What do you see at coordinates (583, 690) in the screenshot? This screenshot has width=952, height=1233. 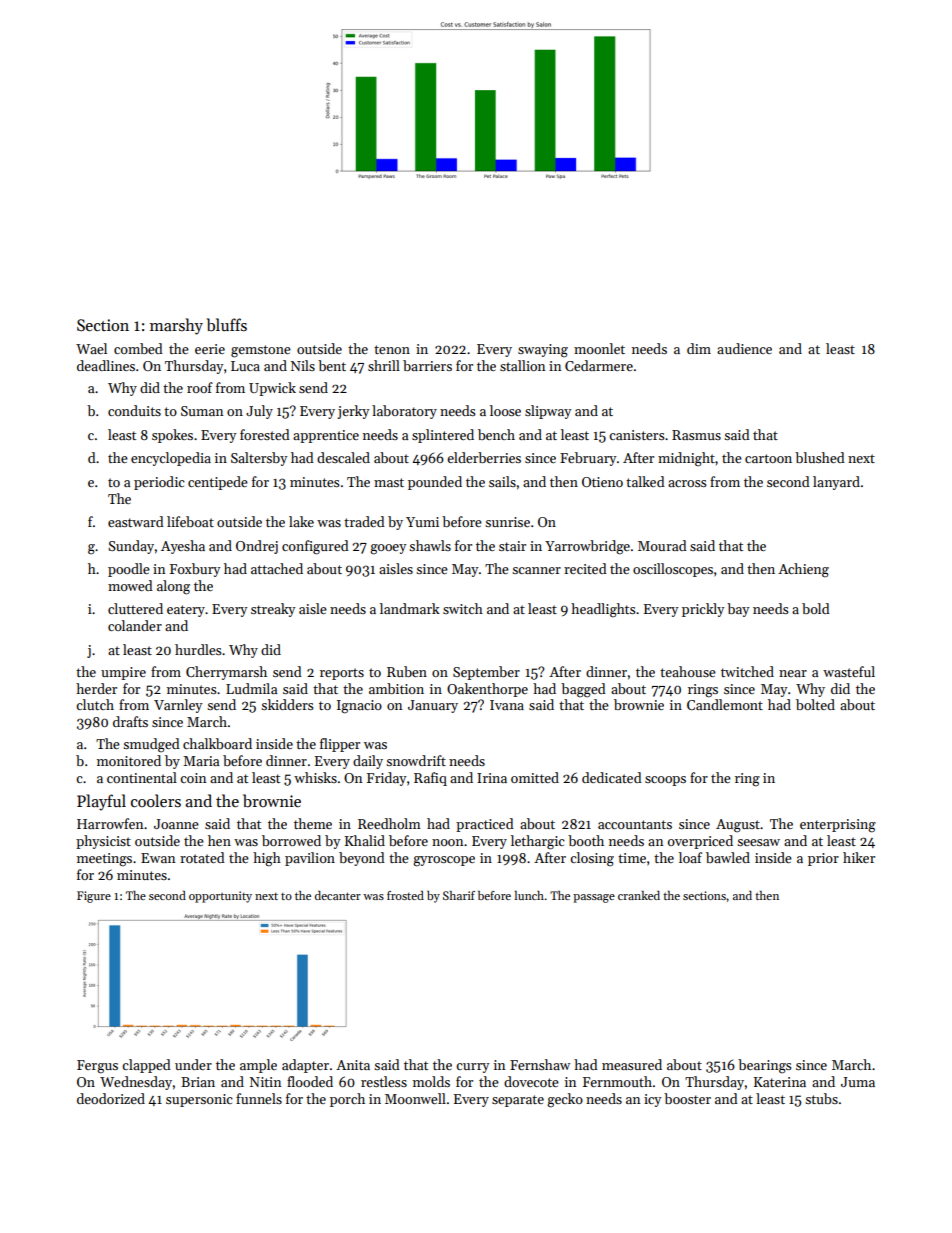 I see `bagged` at bounding box center [583, 690].
